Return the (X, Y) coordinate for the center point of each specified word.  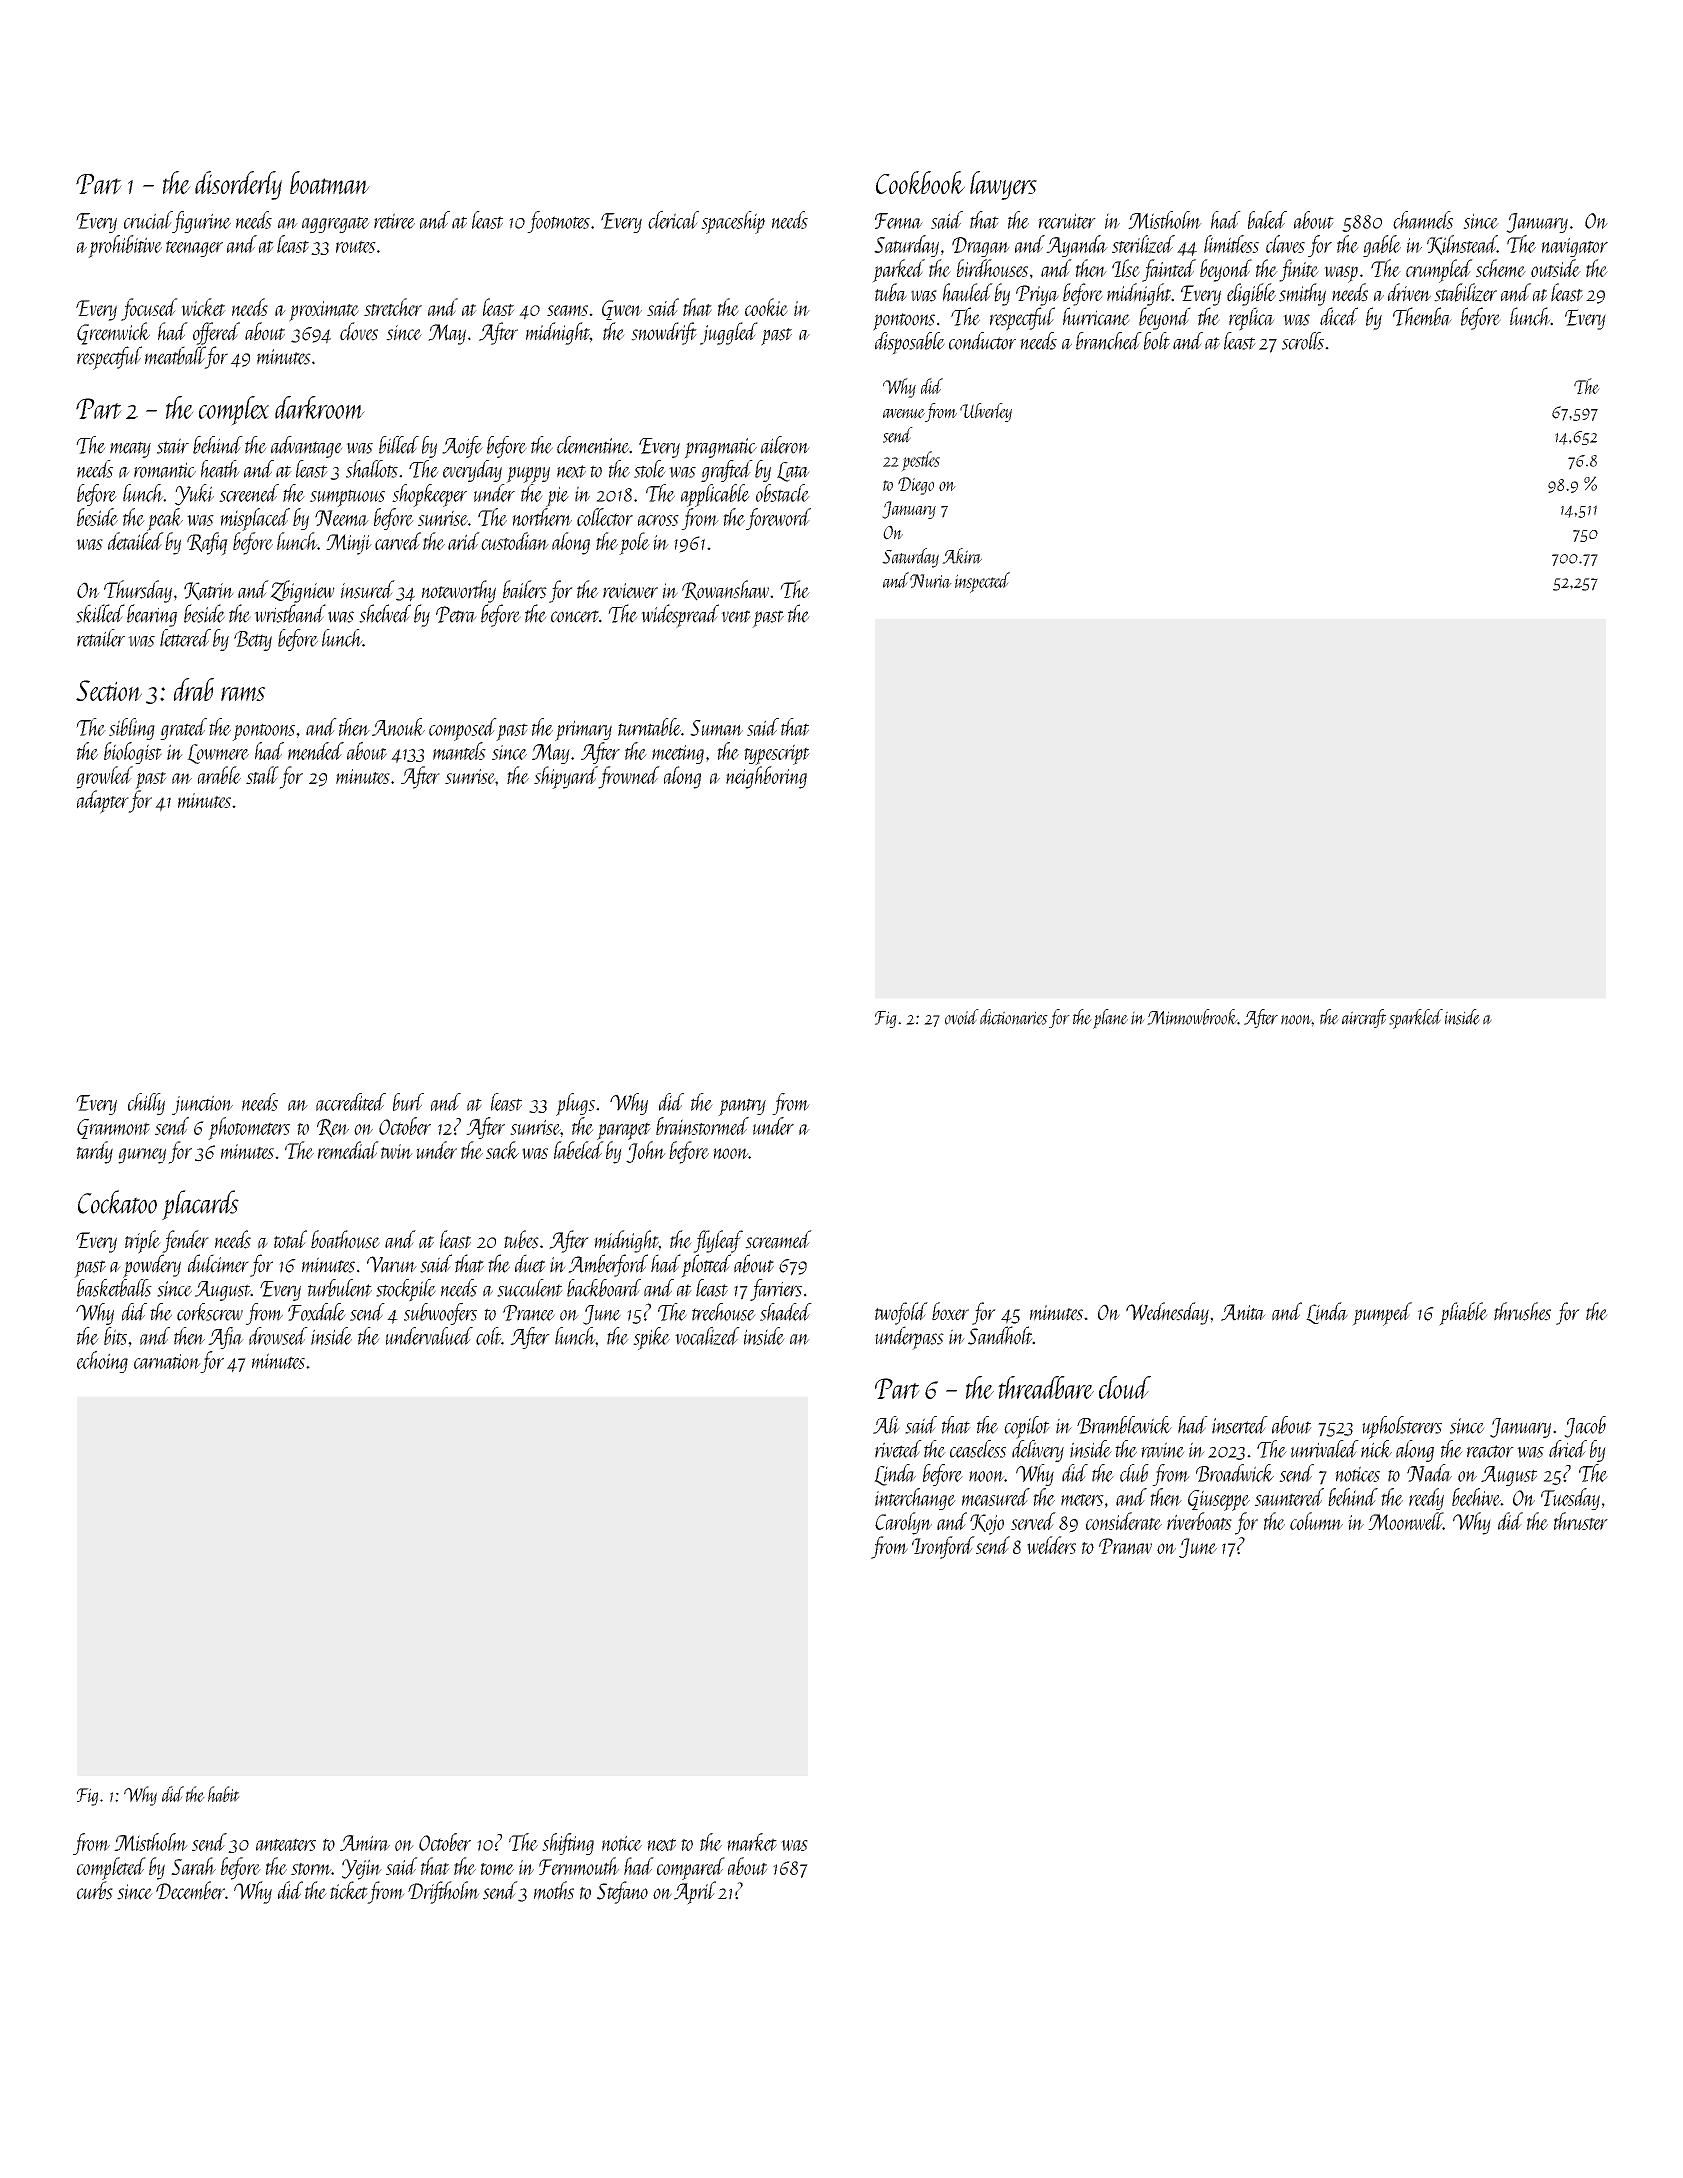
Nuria (931, 581)
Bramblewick (1124, 1425)
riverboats (1199, 1521)
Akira (962, 556)
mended (316, 751)
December (190, 1890)
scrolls (1303, 341)
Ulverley (986, 412)
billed (399, 445)
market (752, 1842)
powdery (152, 1266)
